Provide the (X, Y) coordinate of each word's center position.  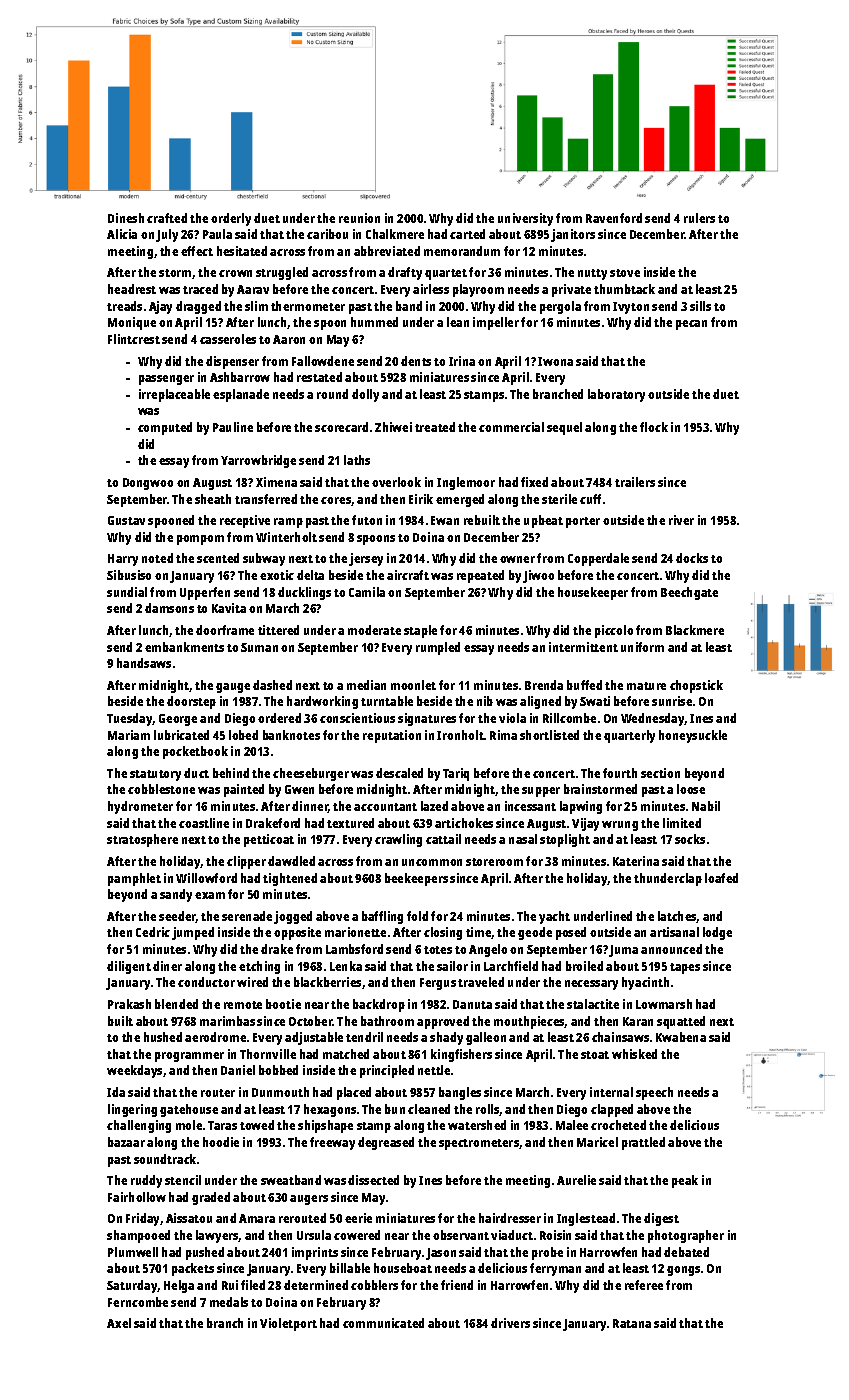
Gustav (126, 520)
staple (420, 631)
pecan (691, 325)
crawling (398, 840)
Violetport (288, 1324)
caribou (327, 234)
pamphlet (134, 879)
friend (457, 1285)
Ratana (632, 1323)
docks (692, 558)
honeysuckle (693, 736)
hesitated (242, 251)
